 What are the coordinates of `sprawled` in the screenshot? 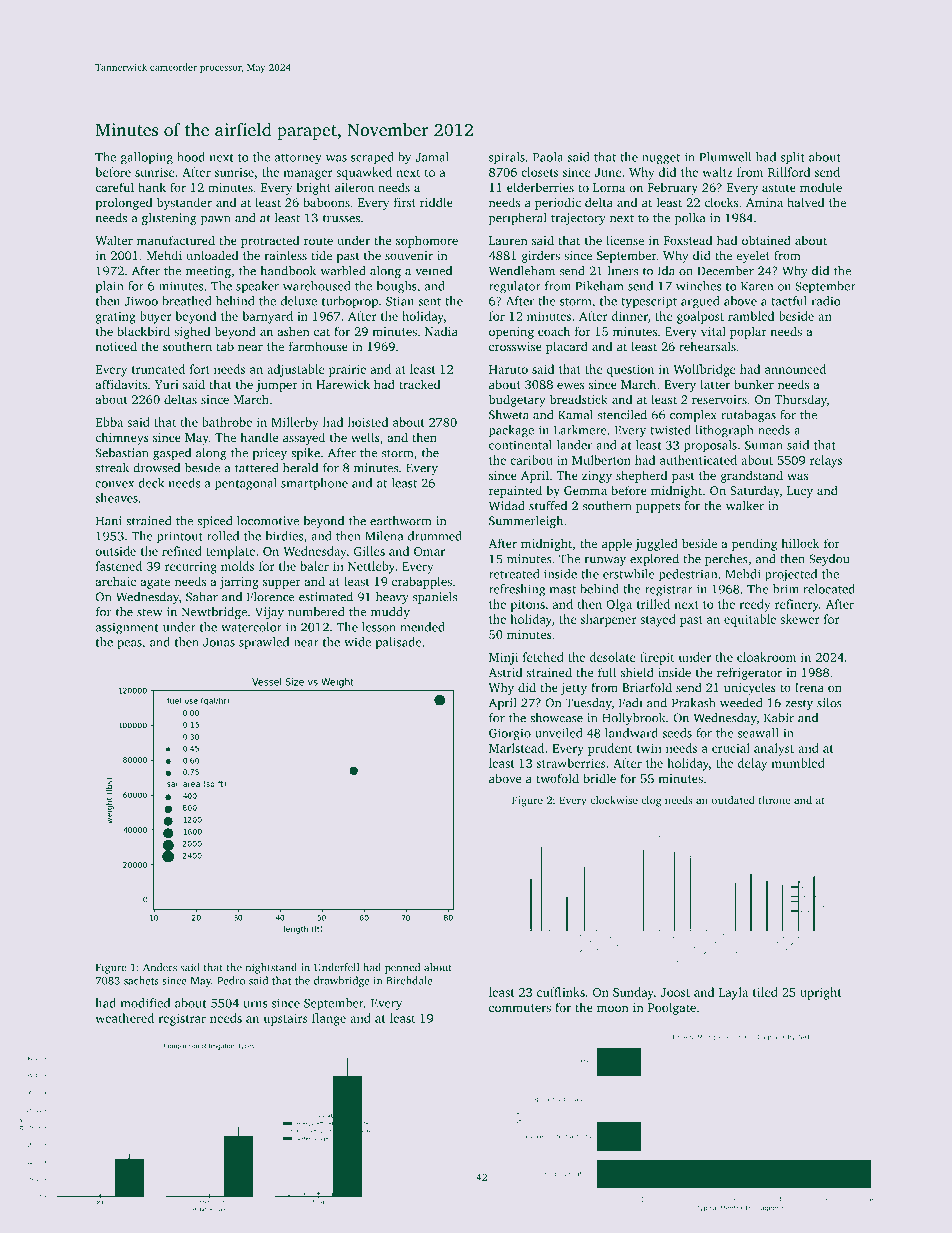 It's located at (264, 643).
